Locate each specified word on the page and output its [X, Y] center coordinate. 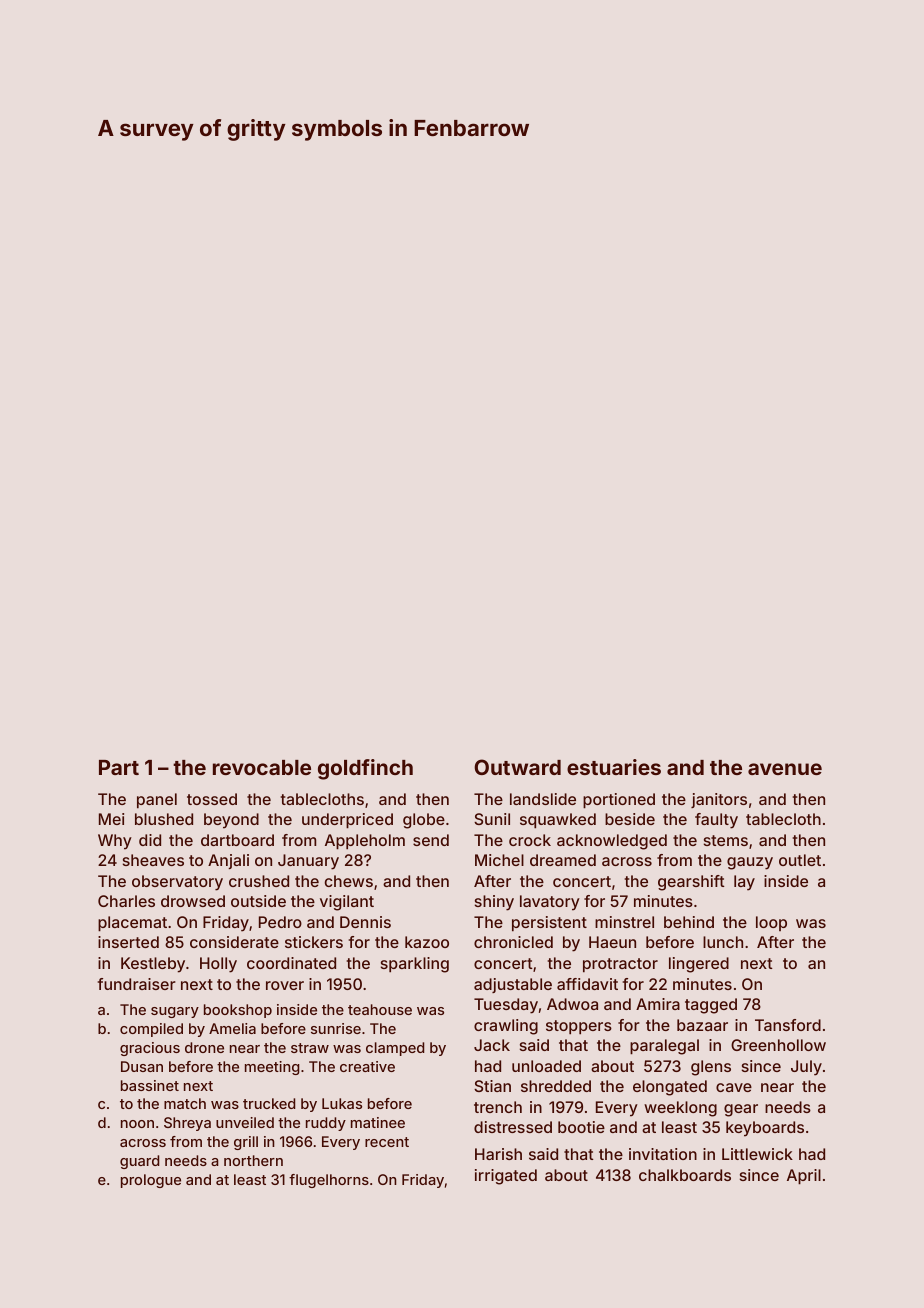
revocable [262, 767]
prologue [151, 1181]
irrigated [506, 1177]
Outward [517, 767]
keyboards [765, 1129]
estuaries [614, 767]
